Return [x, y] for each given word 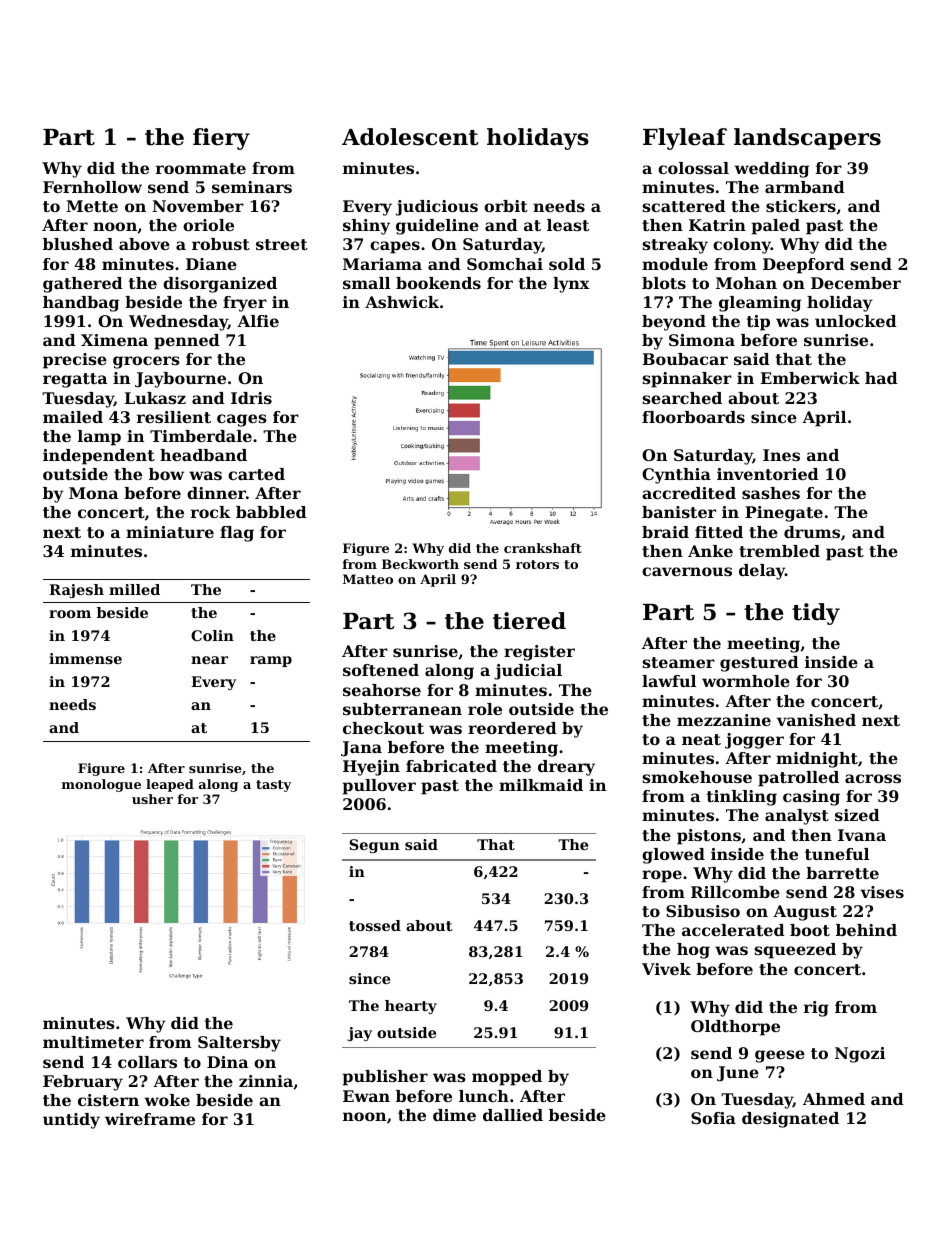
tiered [529, 621]
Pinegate [784, 514]
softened [381, 670]
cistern [108, 1100]
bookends [438, 283]
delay [762, 572]
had [881, 378]
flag [237, 534]
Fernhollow [92, 187]
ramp [271, 661]
